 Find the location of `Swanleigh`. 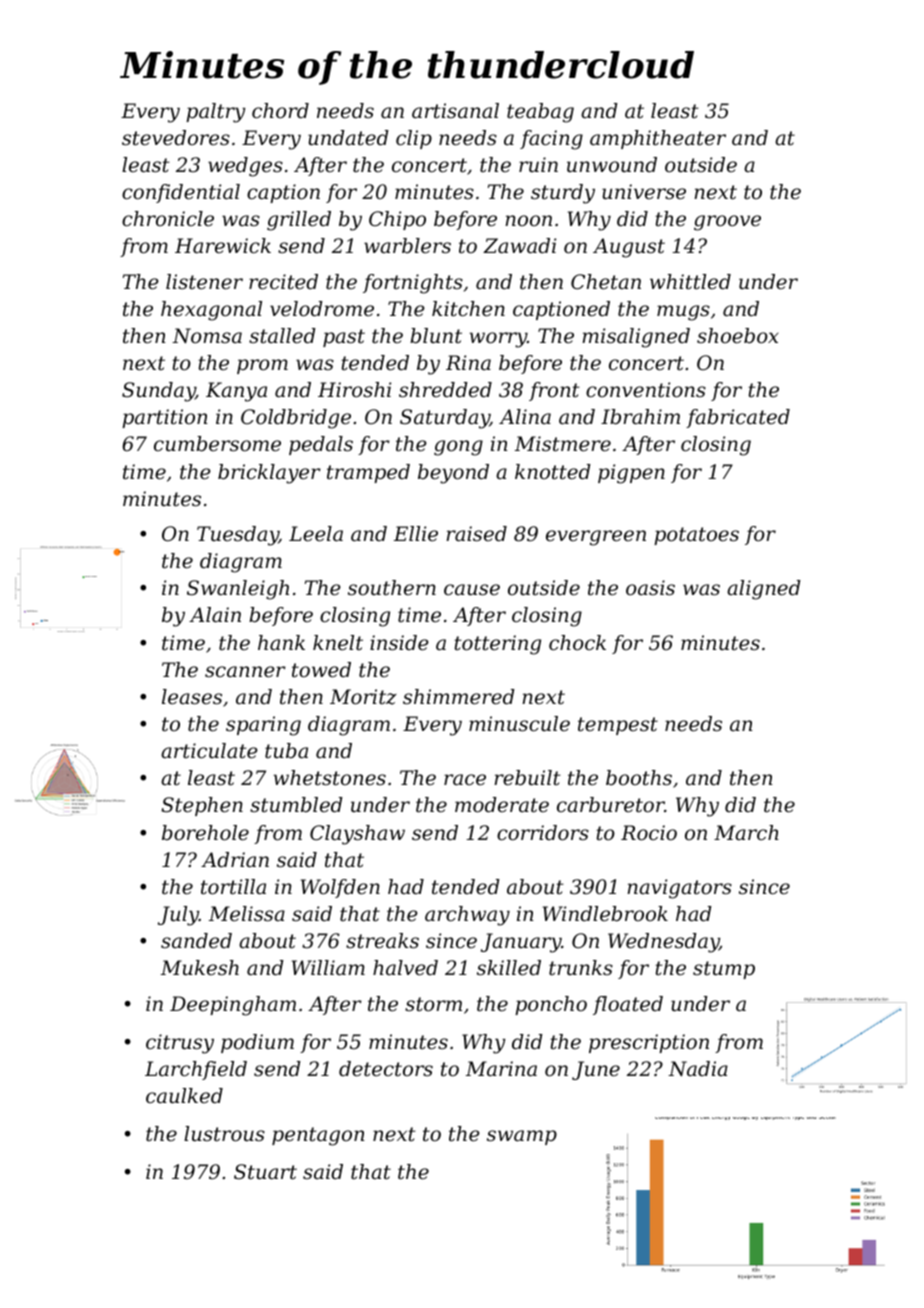

Swanleigh is located at coordinates (238, 590).
